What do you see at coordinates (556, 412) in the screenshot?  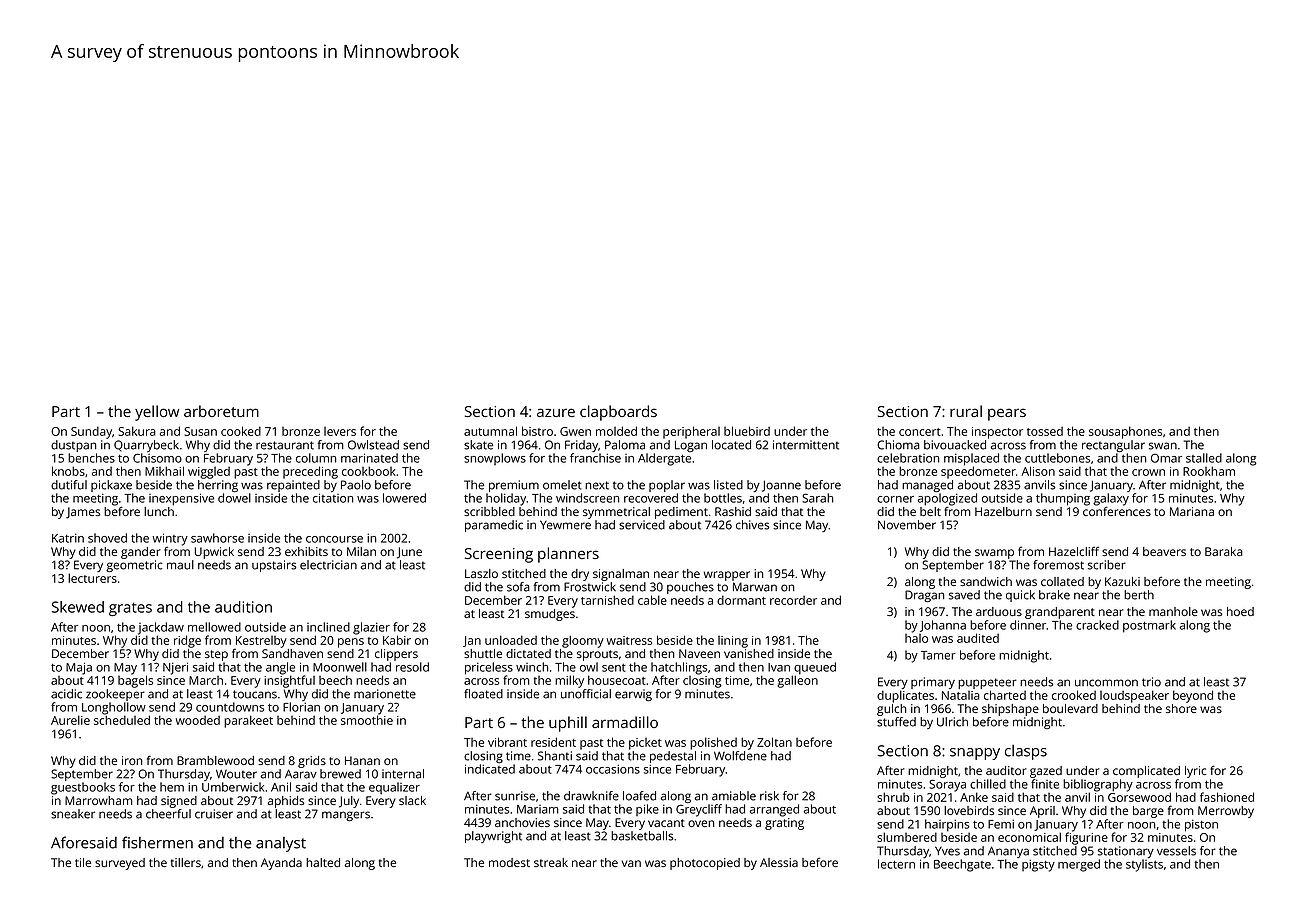 I see `azure` at bounding box center [556, 412].
